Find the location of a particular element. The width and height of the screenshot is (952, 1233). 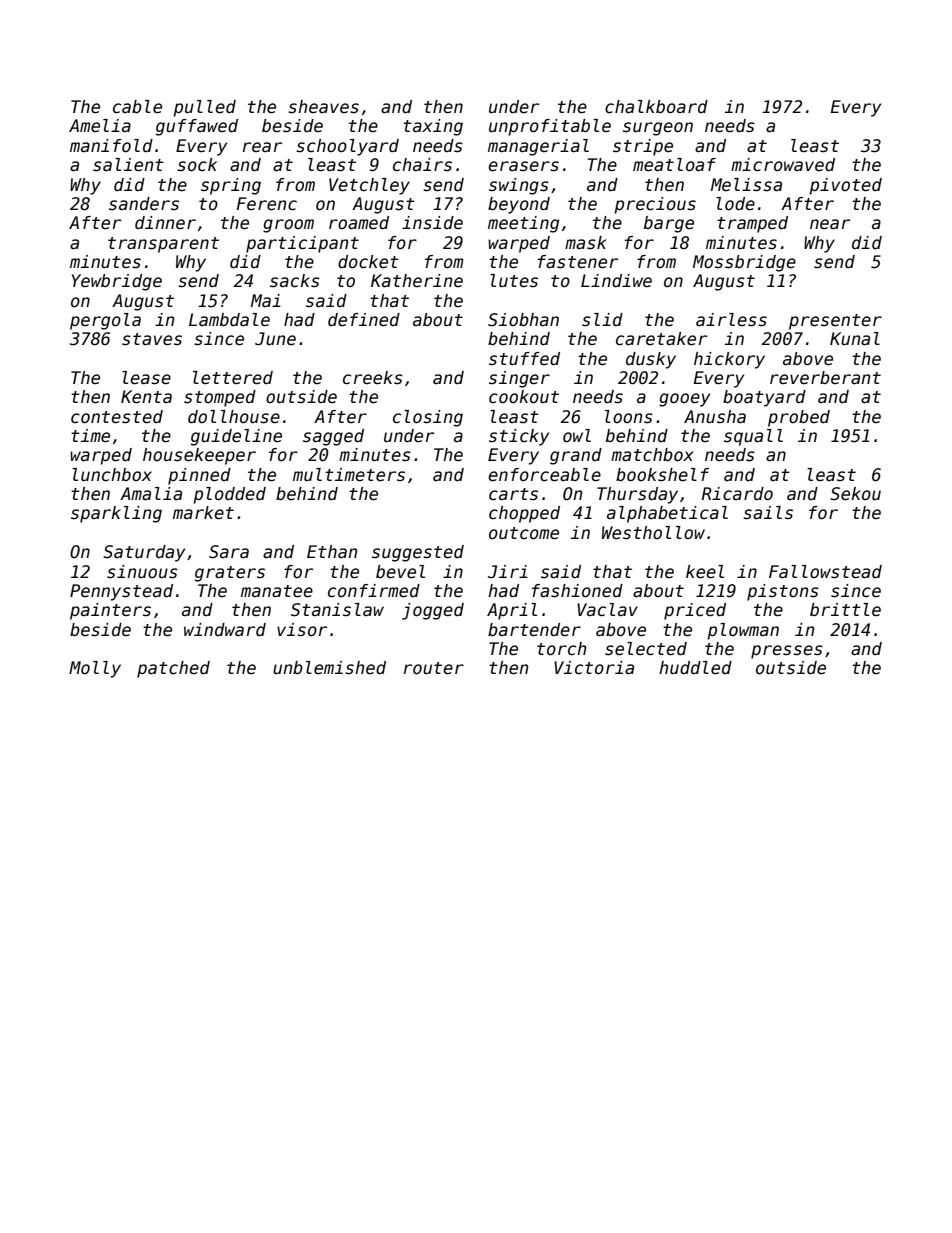

airless is located at coordinates (731, 320).
